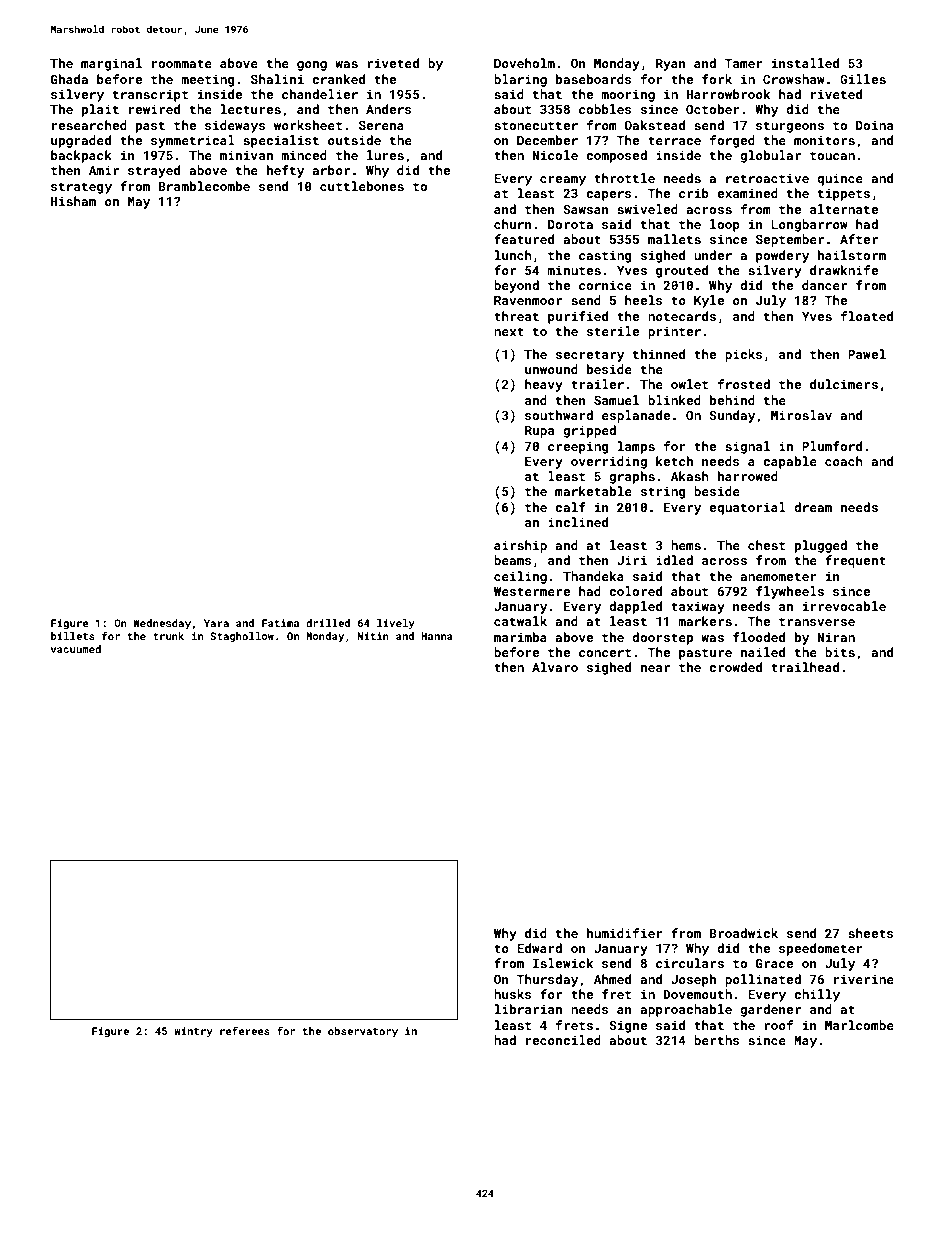  What do you see at coordinates (539, 948) in the screenshot?
I see `Edward` at bounding box center [539, 948].
